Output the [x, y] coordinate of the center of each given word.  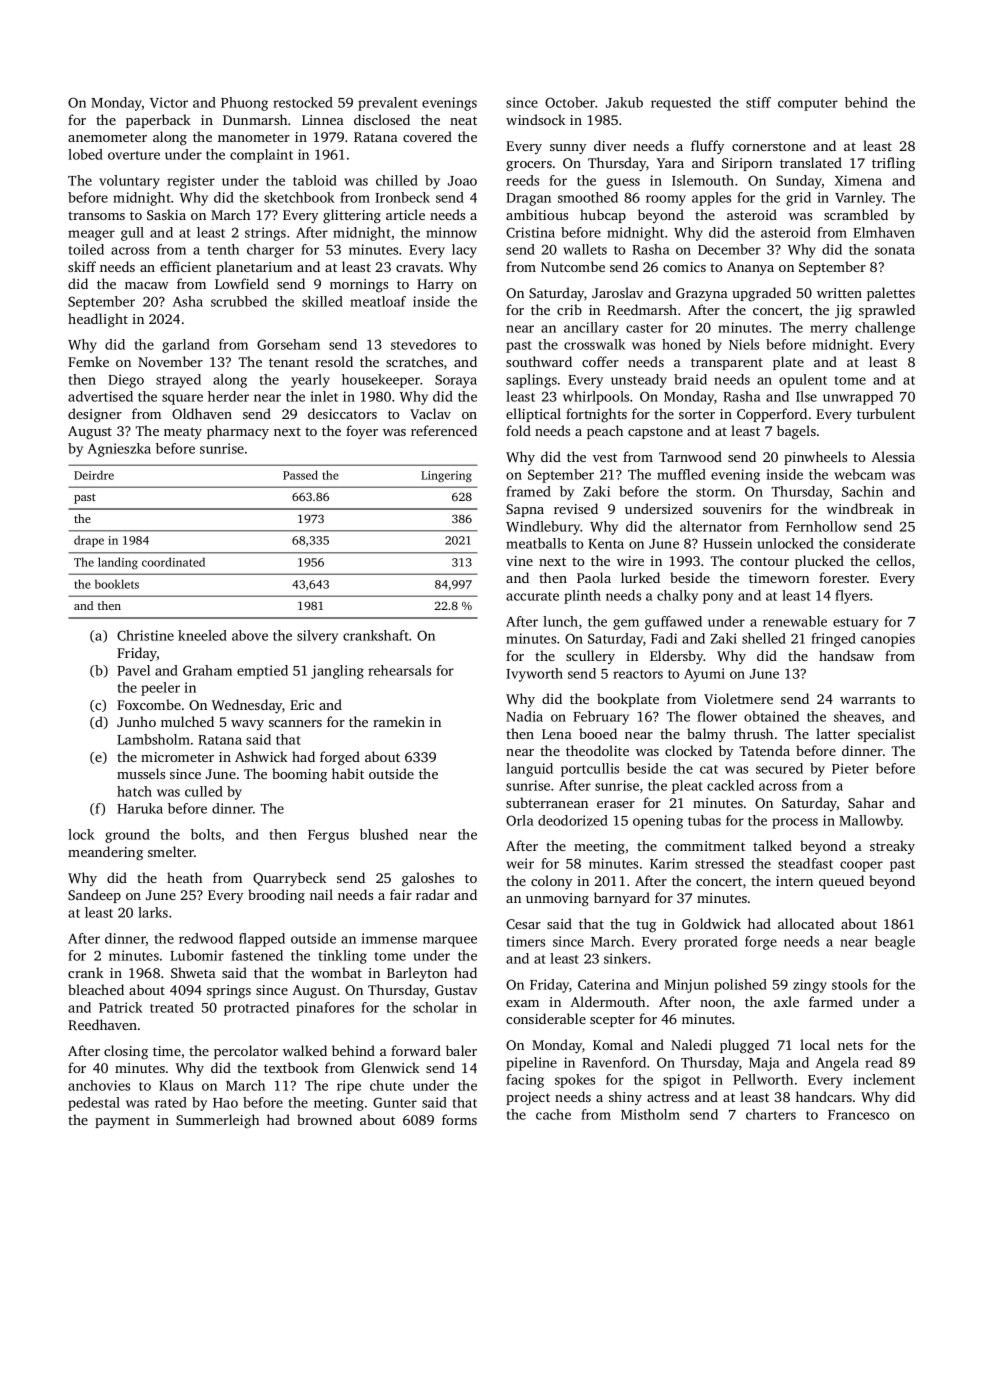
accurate [532, 596]
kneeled [202, 635]
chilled [397, 180]
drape [89, 541]
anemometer [107, 137]
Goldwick [711, 923]
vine [519, 561]
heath [184, 877]
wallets [585, 249]
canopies [888, 640]
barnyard [622, 899]
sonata [895, 250]
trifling [893, 164]
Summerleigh [217, 1121]
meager [91, 235]
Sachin [862, 491]
